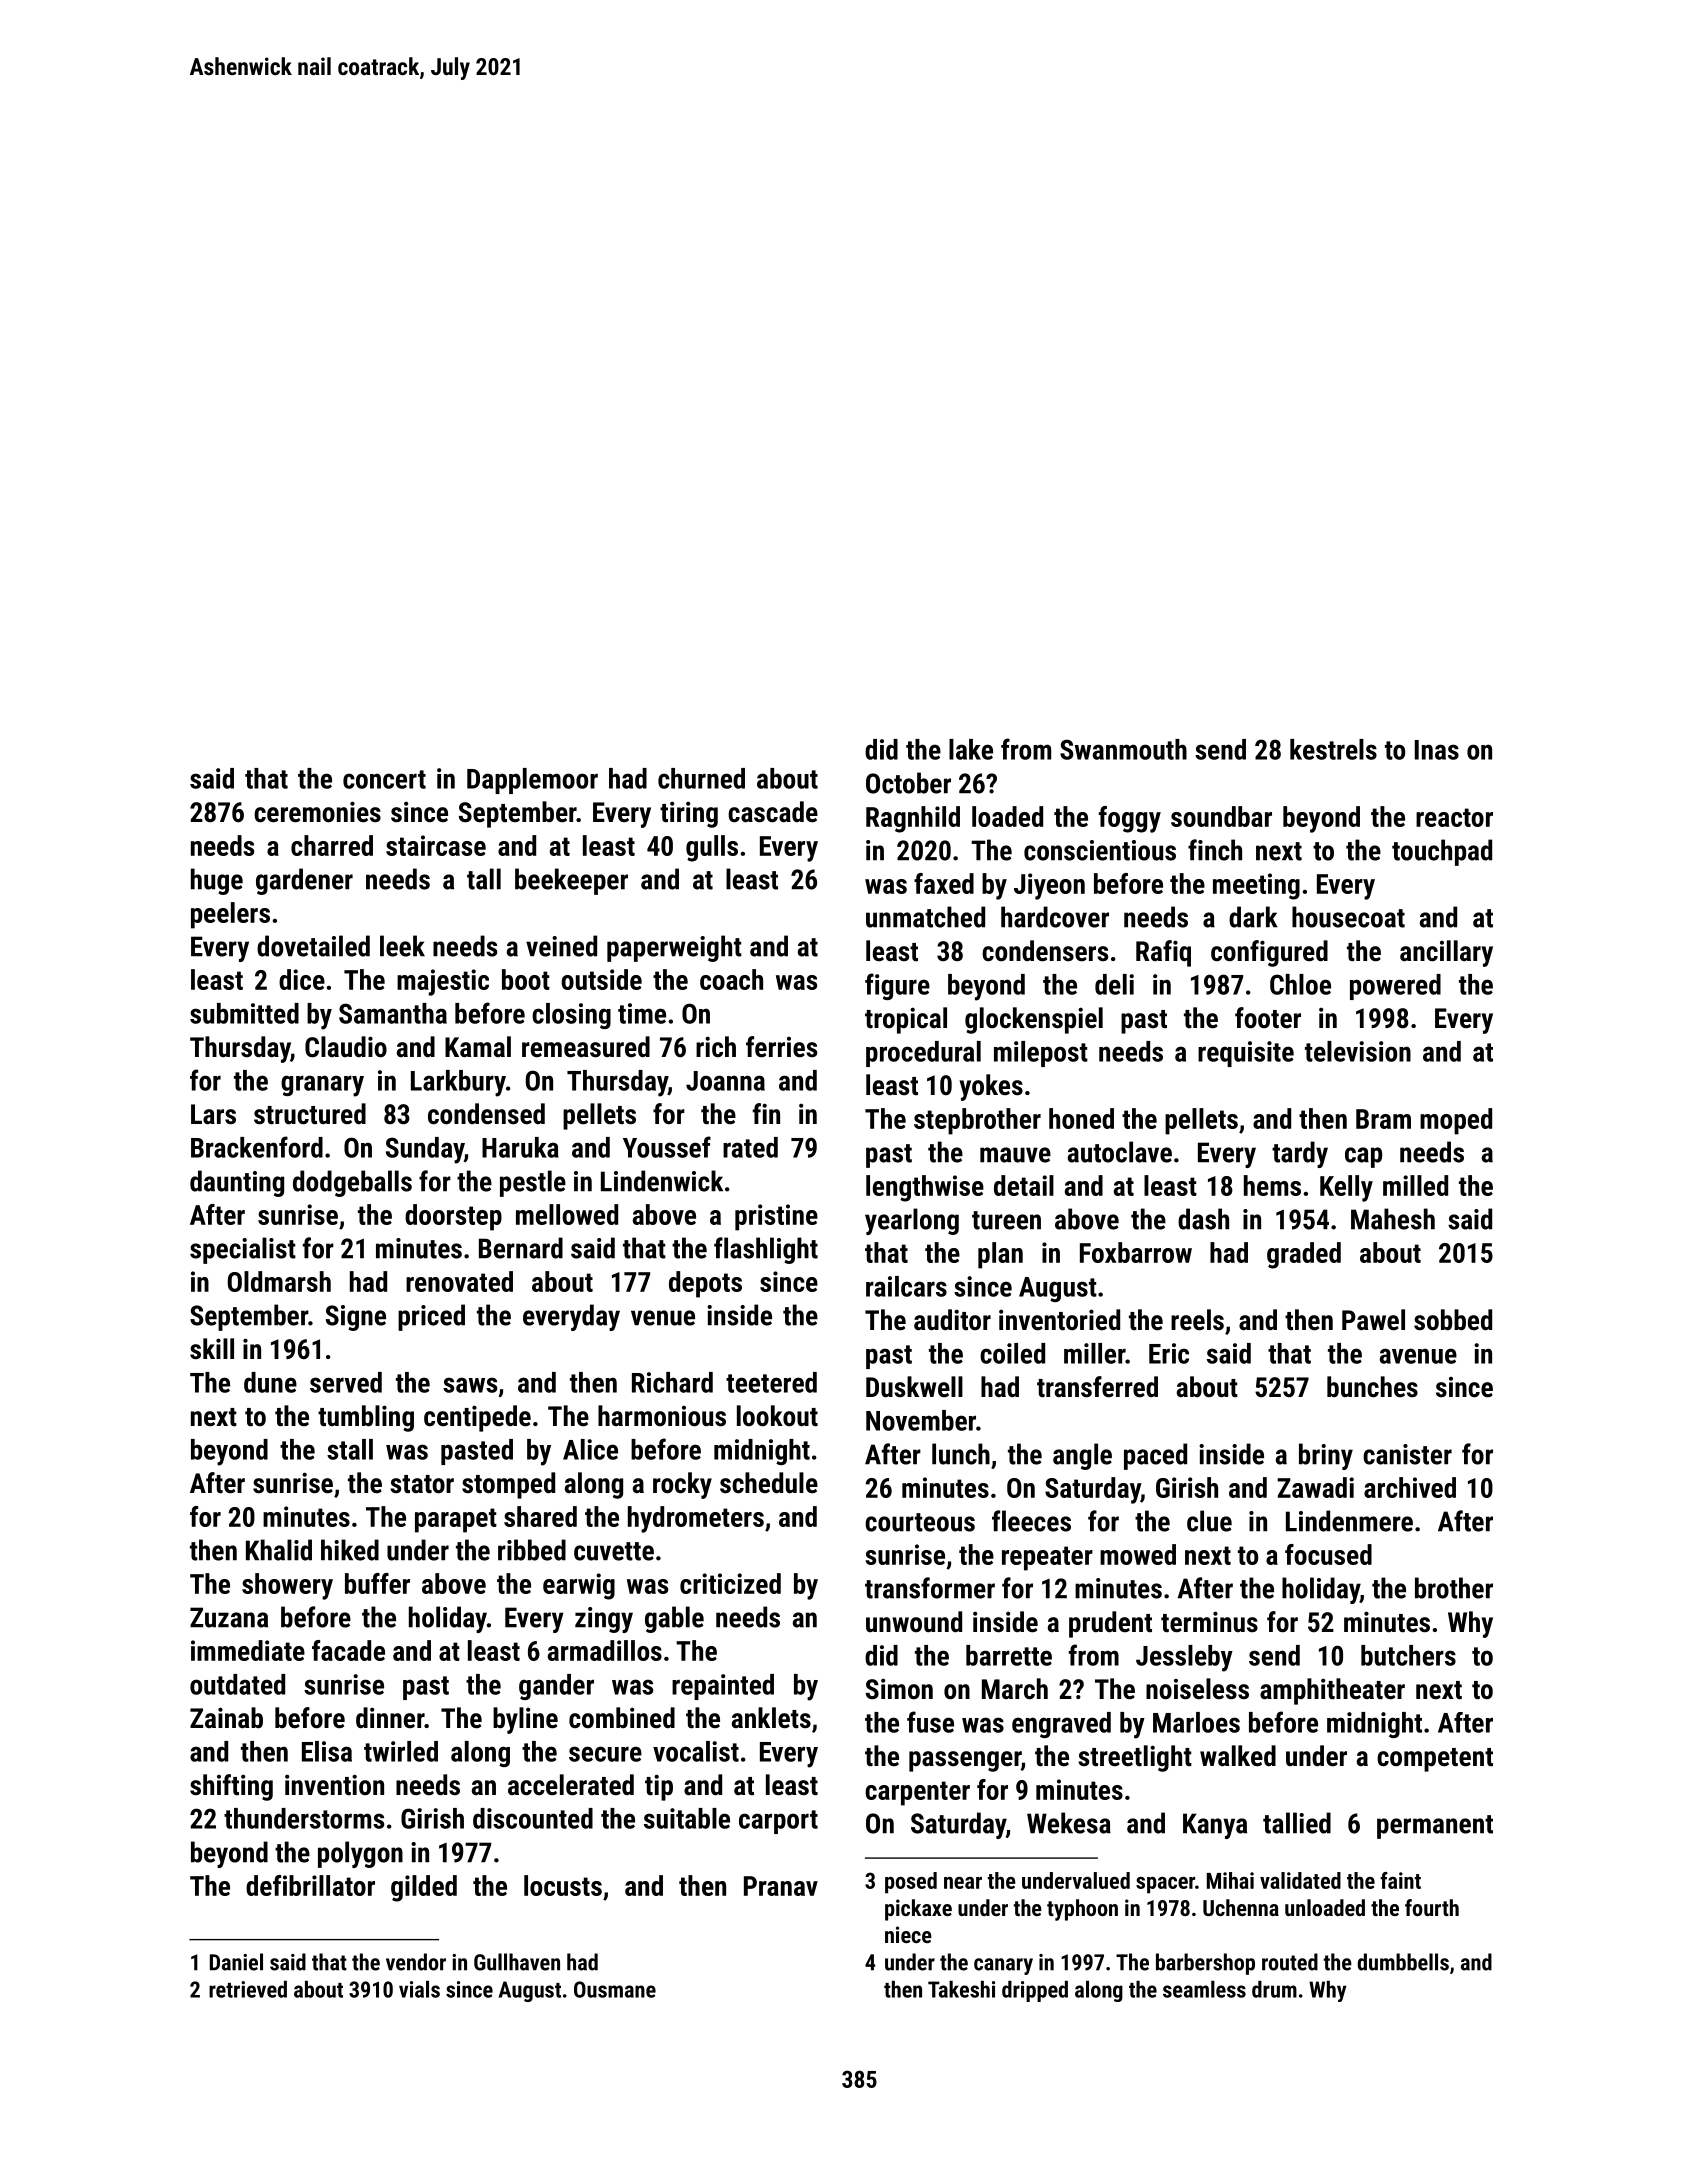  Describe the element at coordinates (563, 1885) in the page. I see `locusts` at that location.
